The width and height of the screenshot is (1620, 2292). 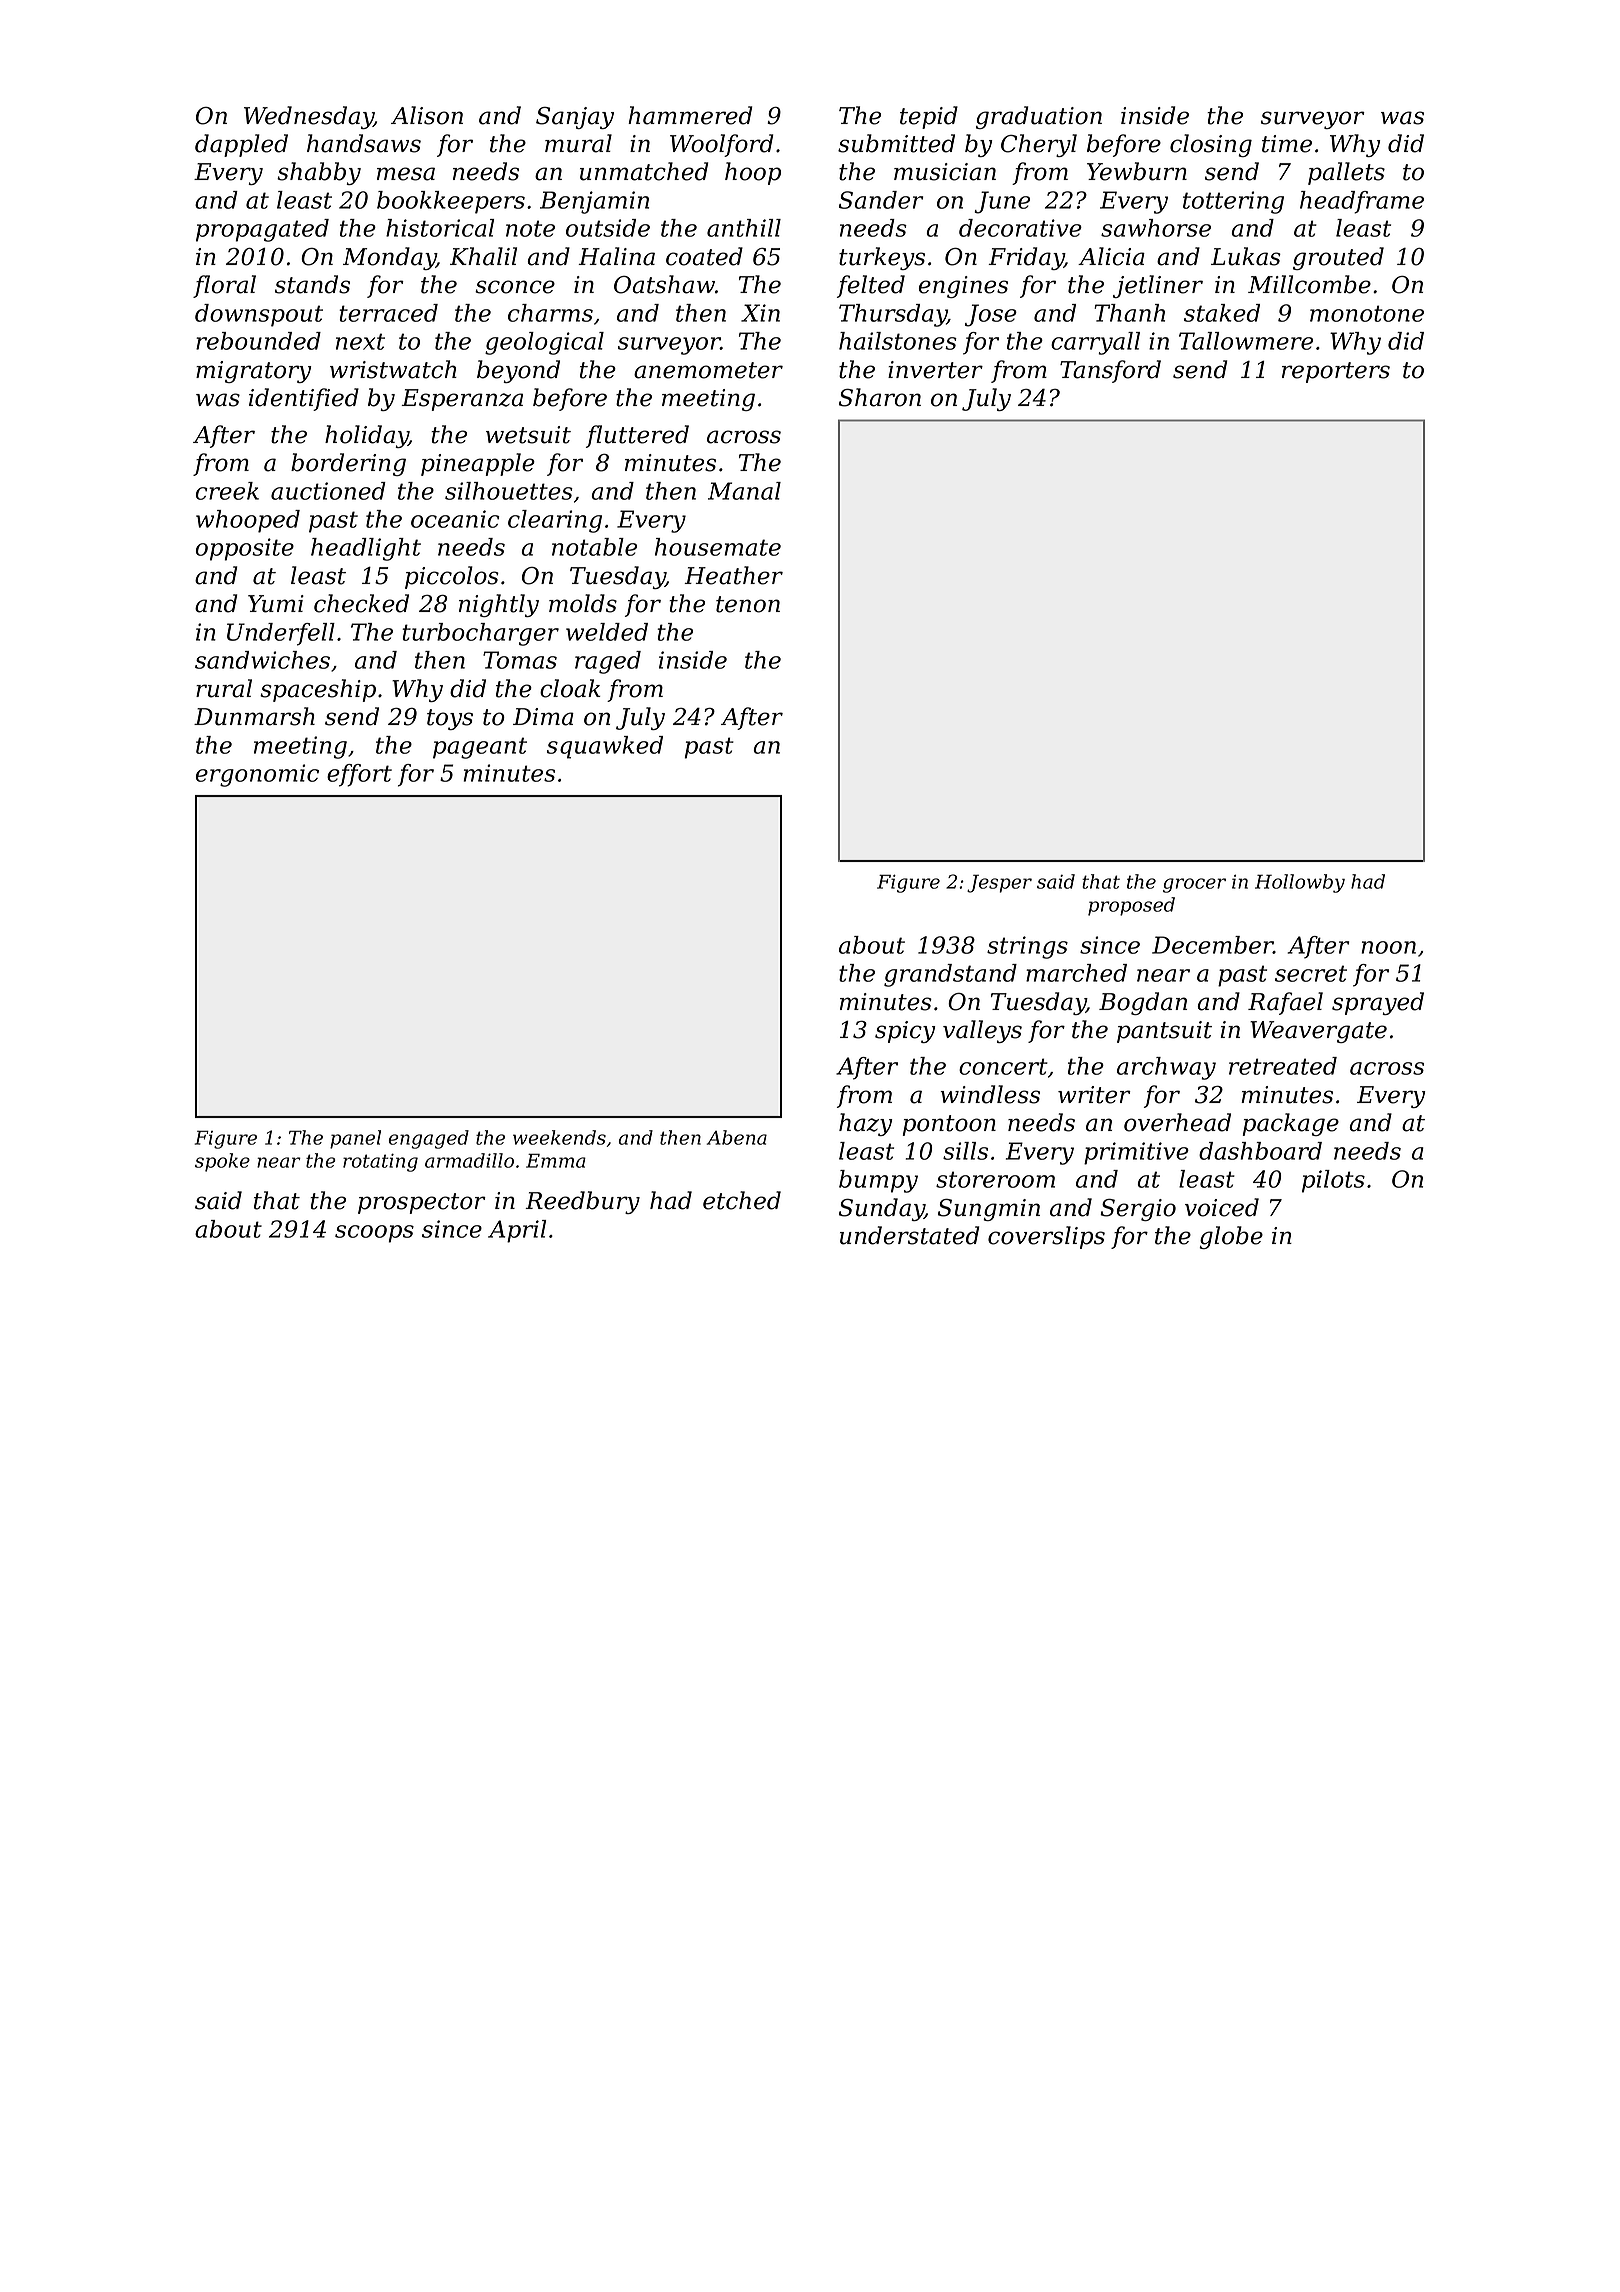 What do you see at coordinates (605, 747) in the screenshot?
I see `squawked` at bounding box center [605, 747].
